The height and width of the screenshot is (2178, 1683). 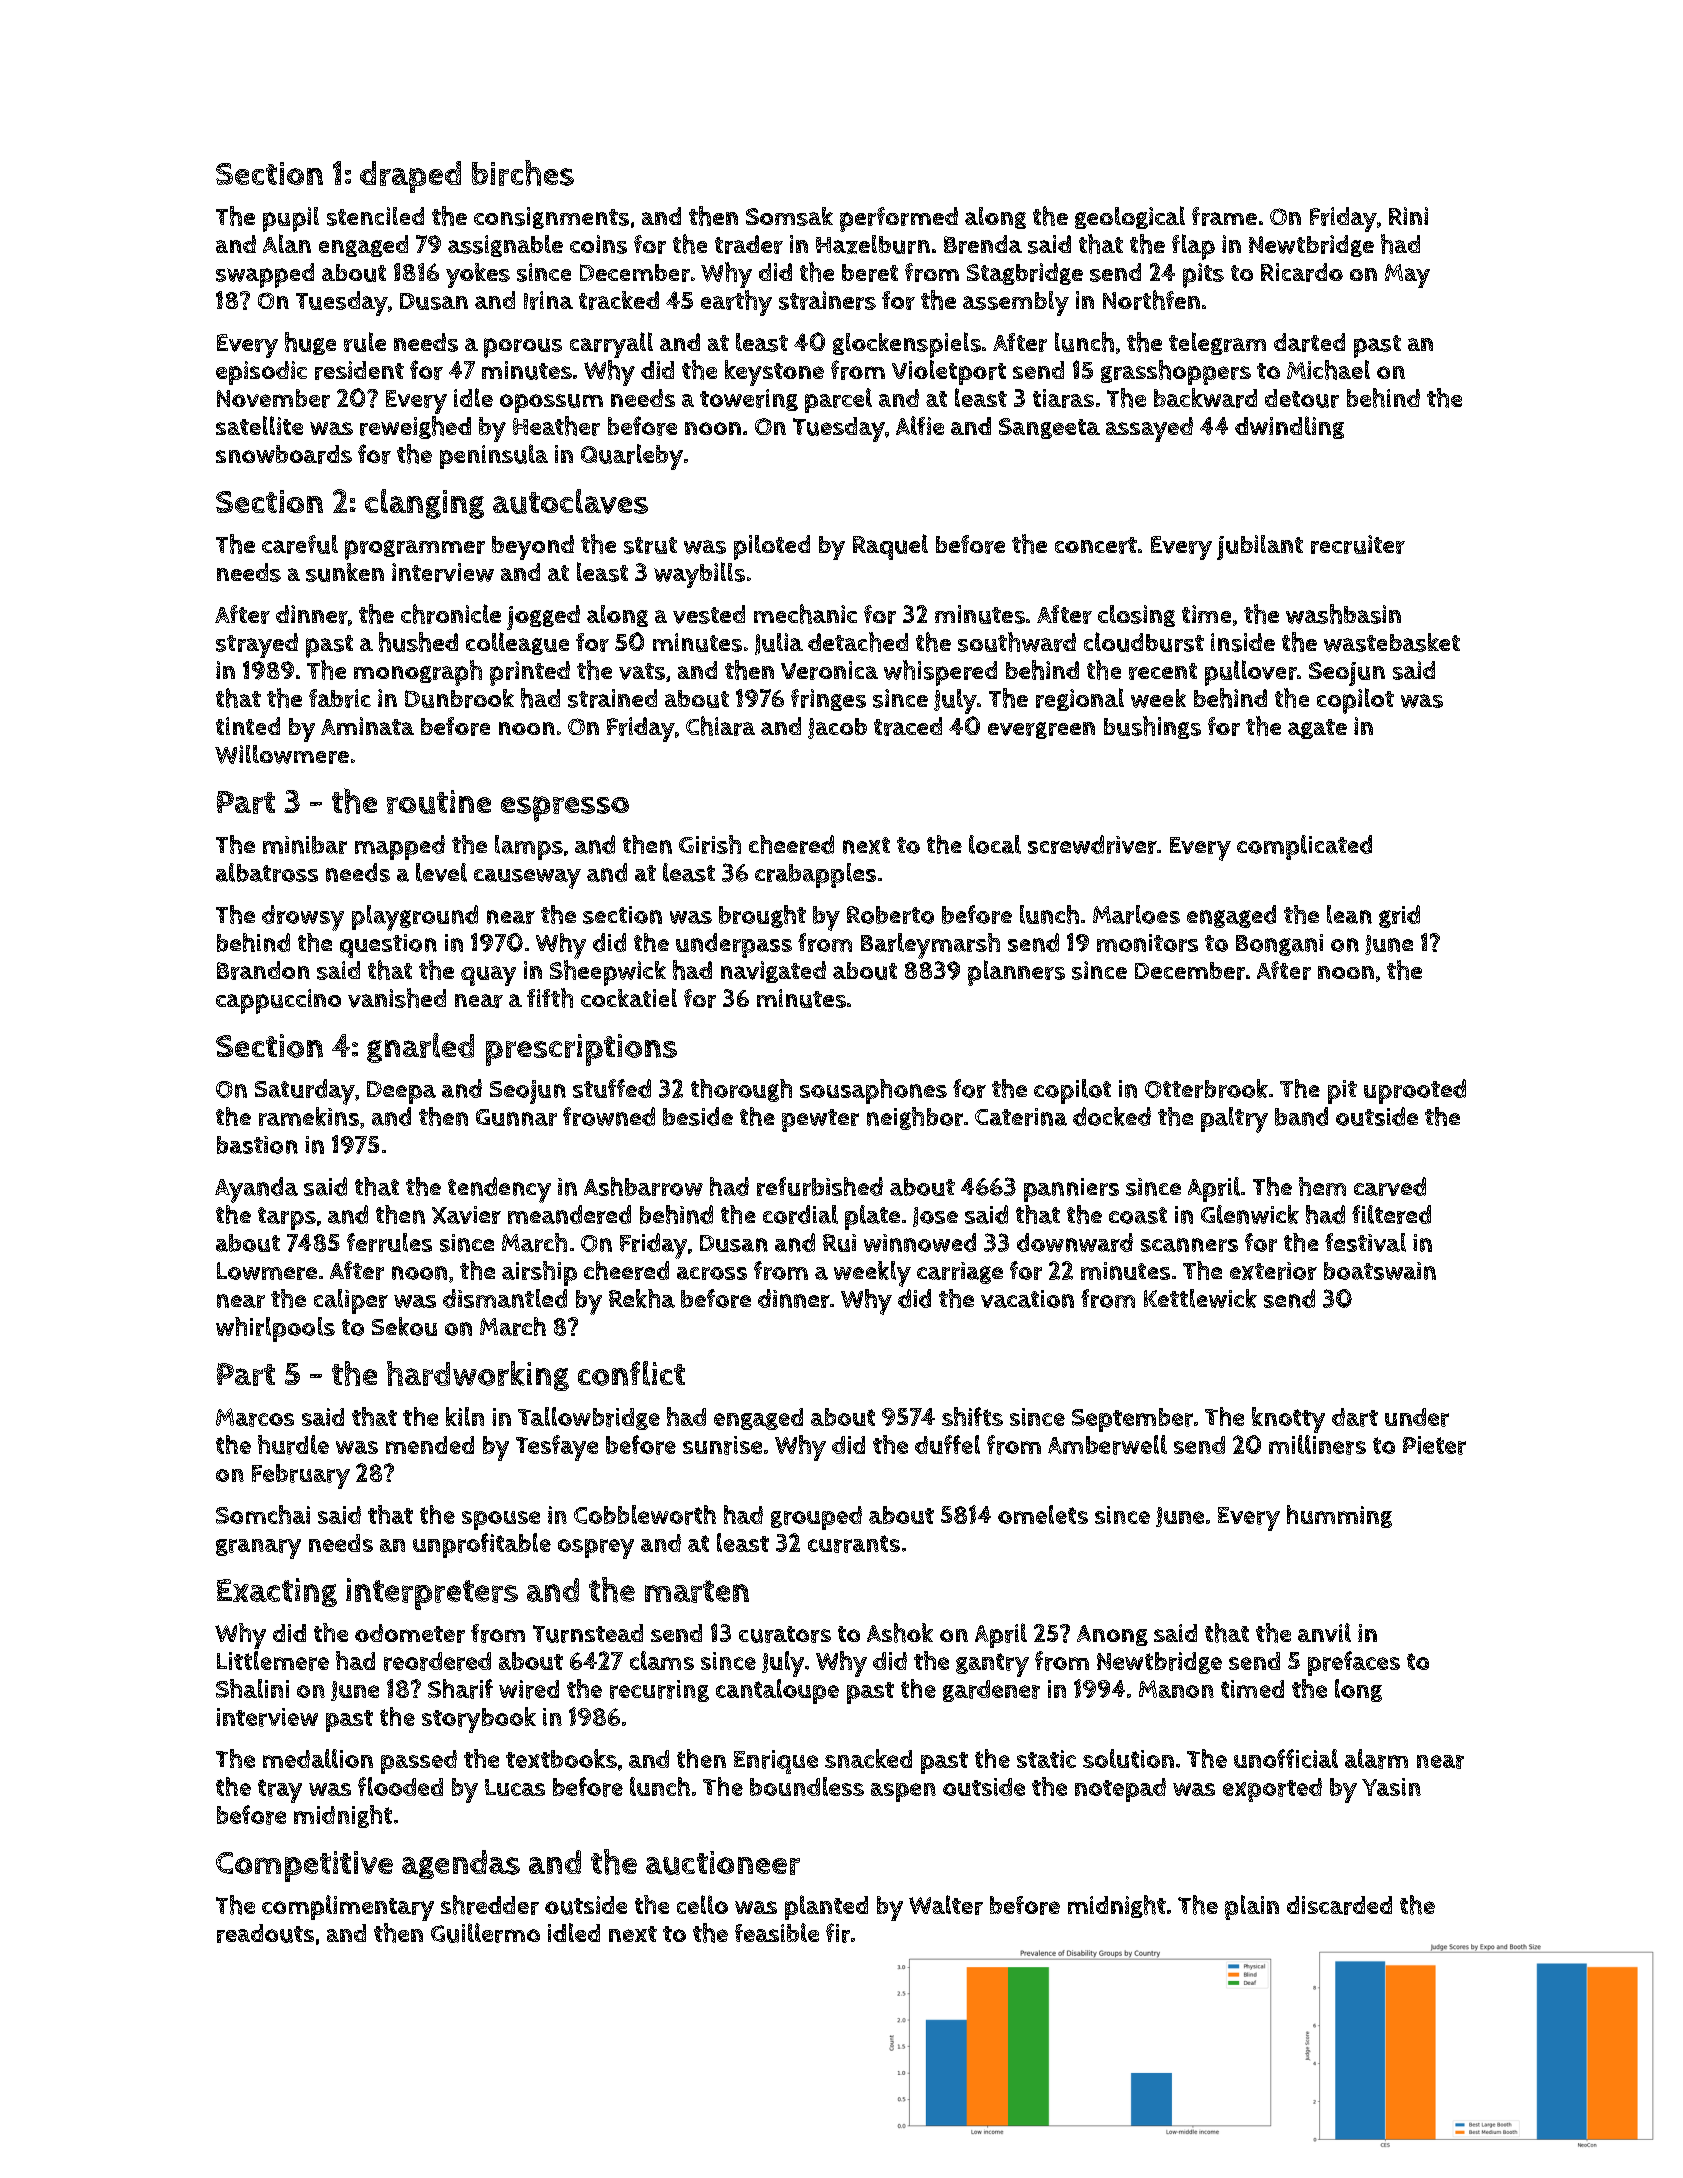 I want to click on recruiter, so click(x=1358, y=544).
